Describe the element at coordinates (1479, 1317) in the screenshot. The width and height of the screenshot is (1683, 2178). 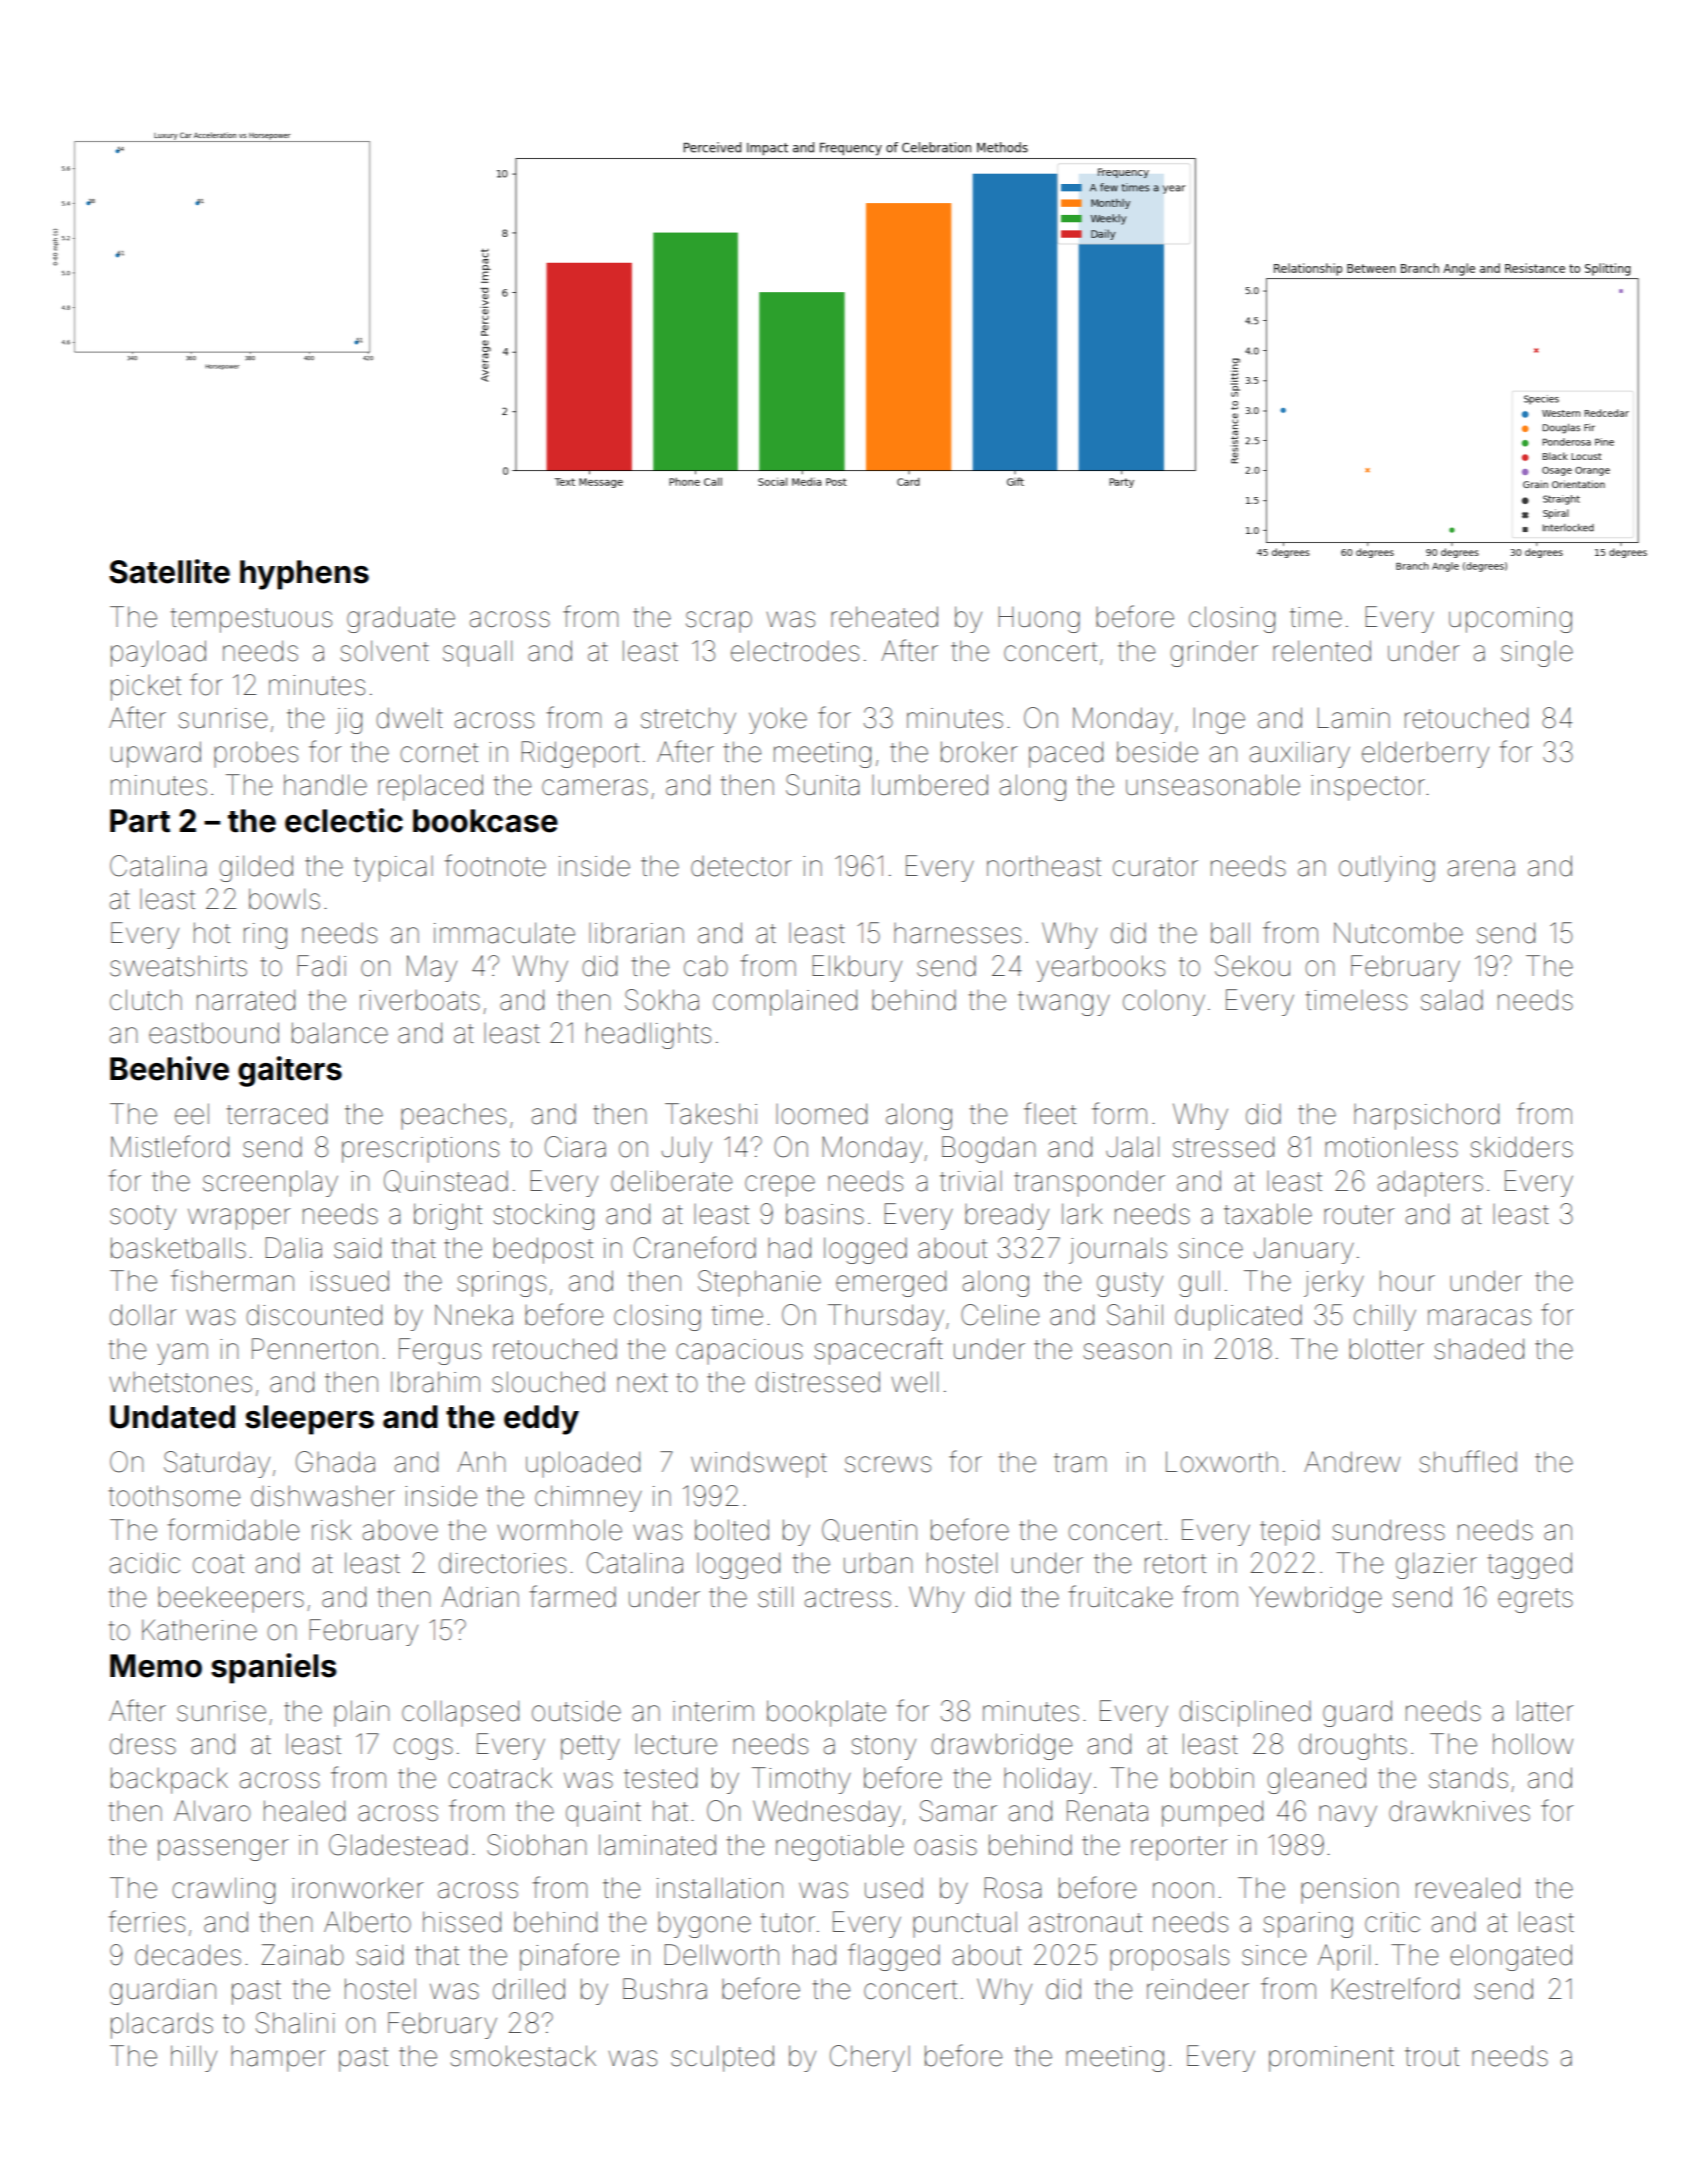
I see `maracas` at that location.
